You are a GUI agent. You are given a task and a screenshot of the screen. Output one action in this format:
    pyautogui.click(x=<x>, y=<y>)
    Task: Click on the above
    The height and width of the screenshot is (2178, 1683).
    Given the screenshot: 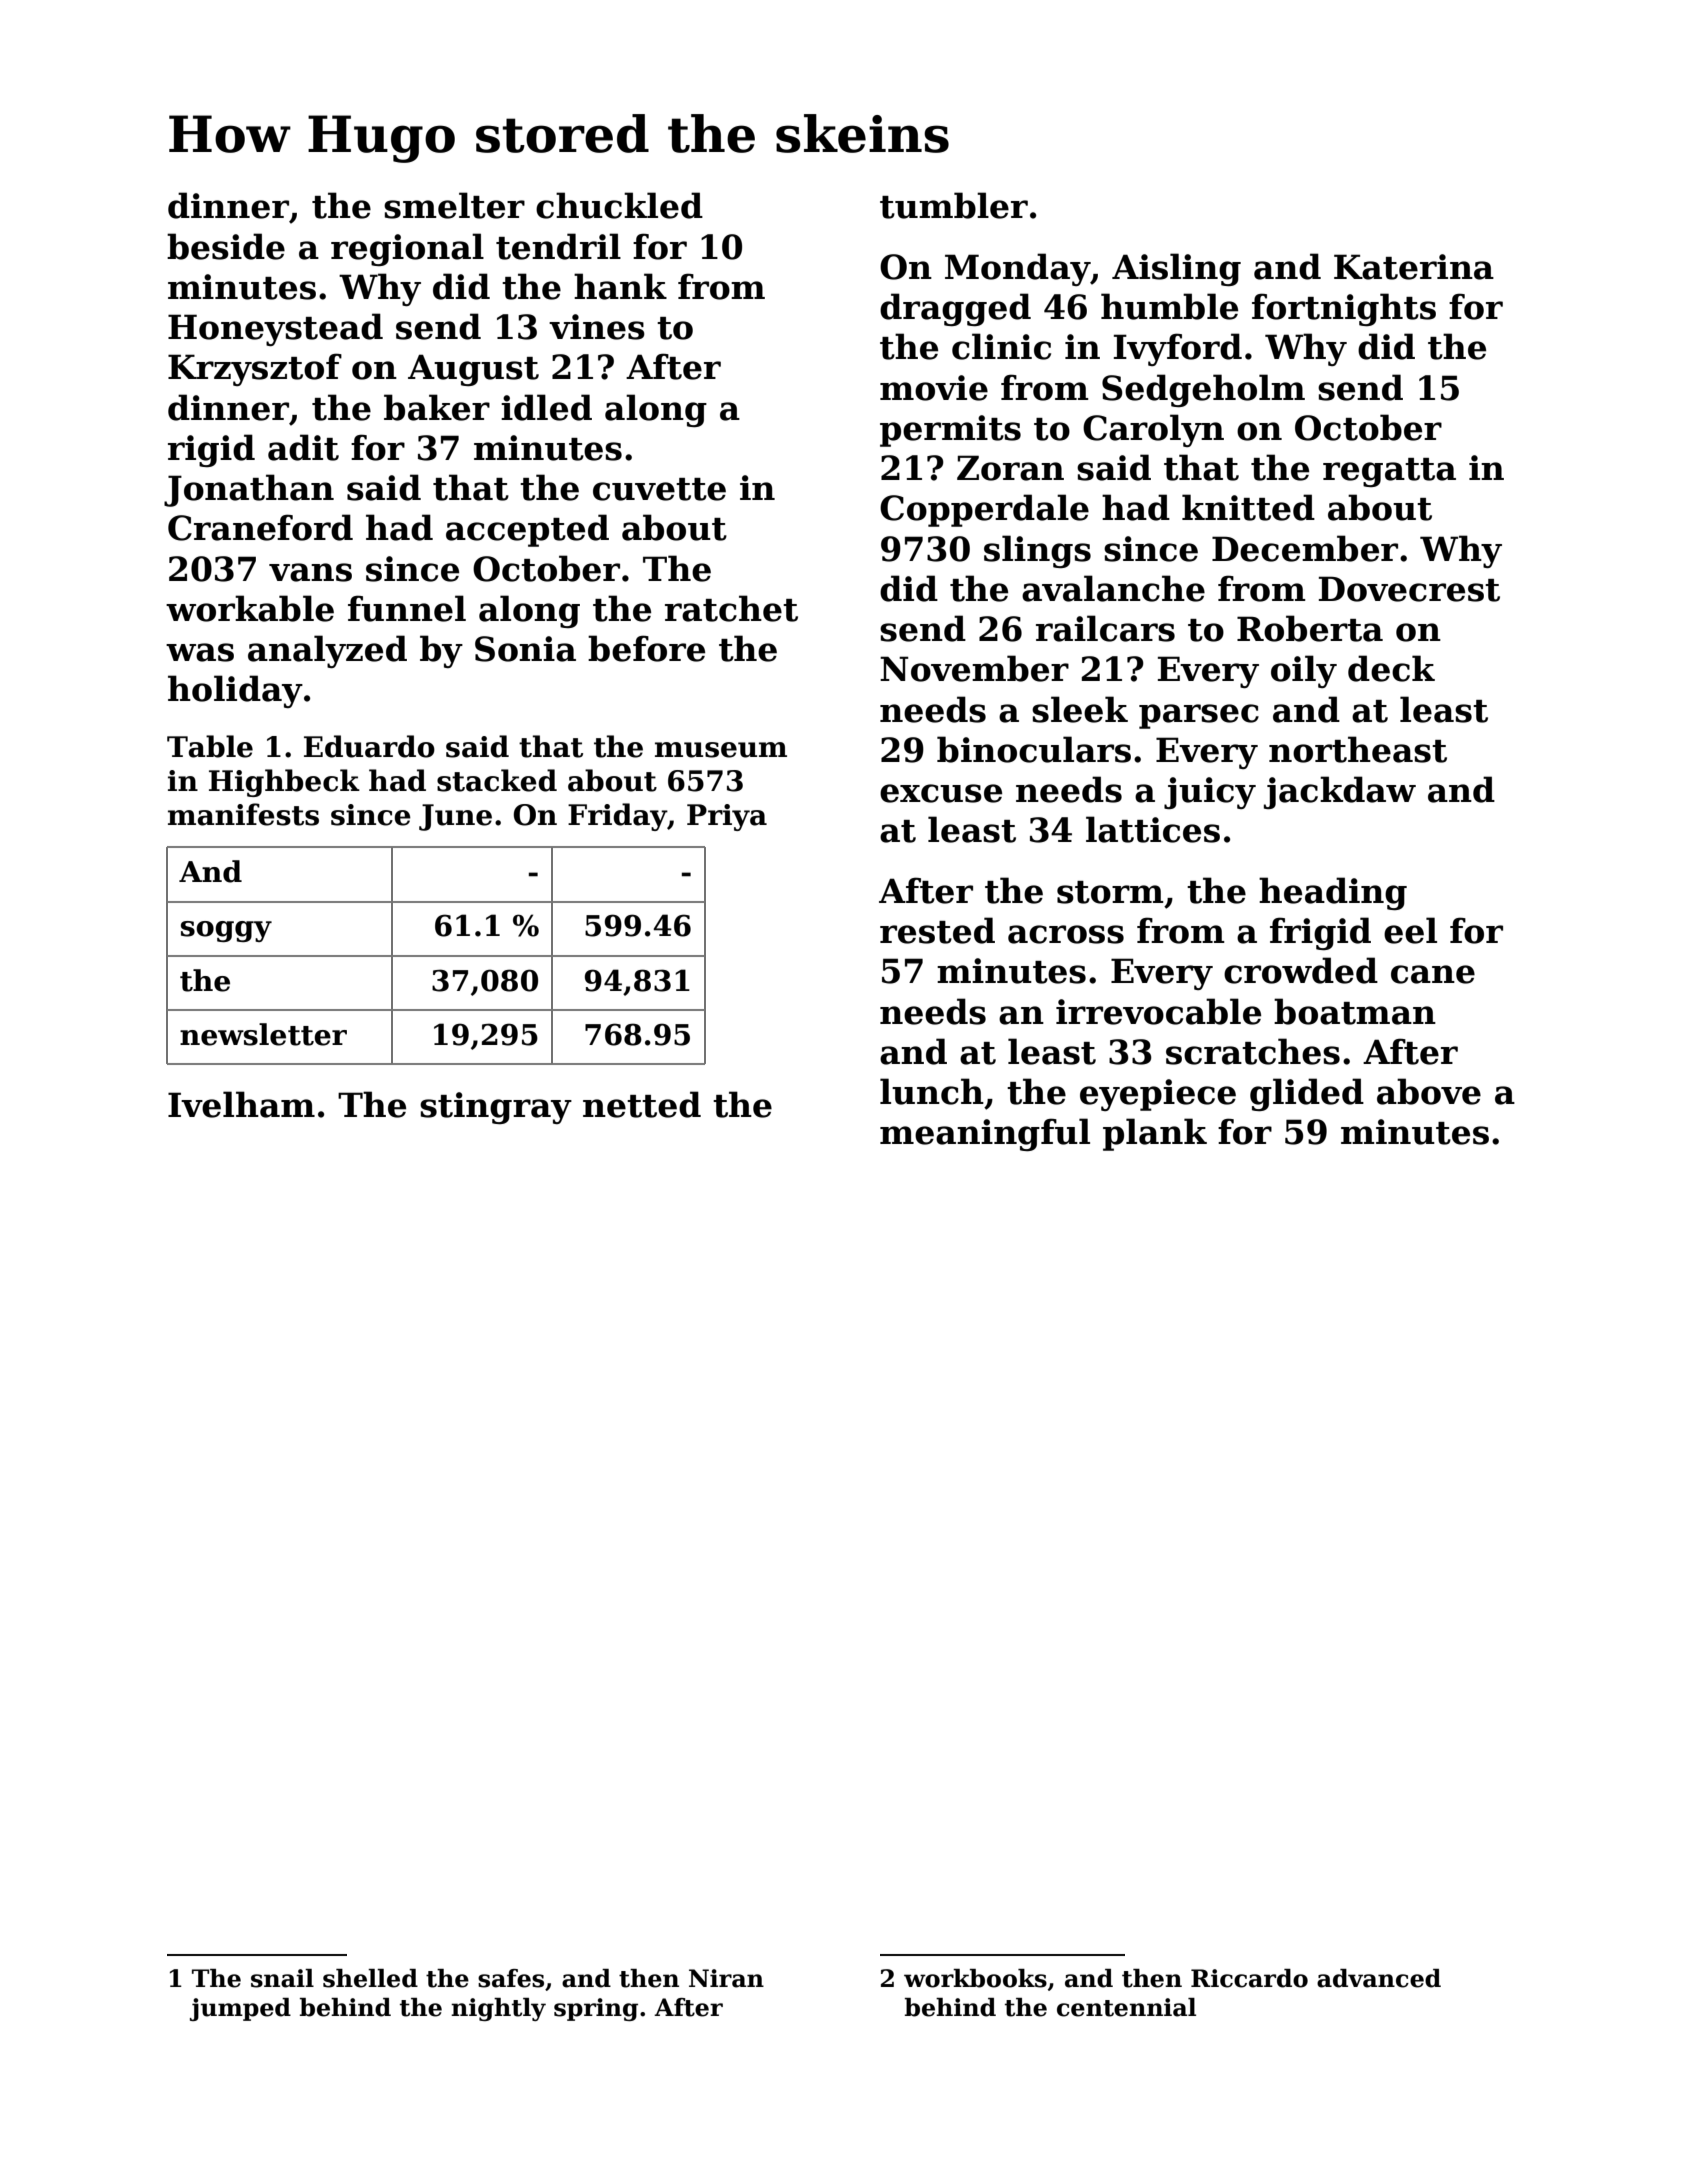 What is the action you would take?
    pyautogui.click(x=1429, y=1091)
